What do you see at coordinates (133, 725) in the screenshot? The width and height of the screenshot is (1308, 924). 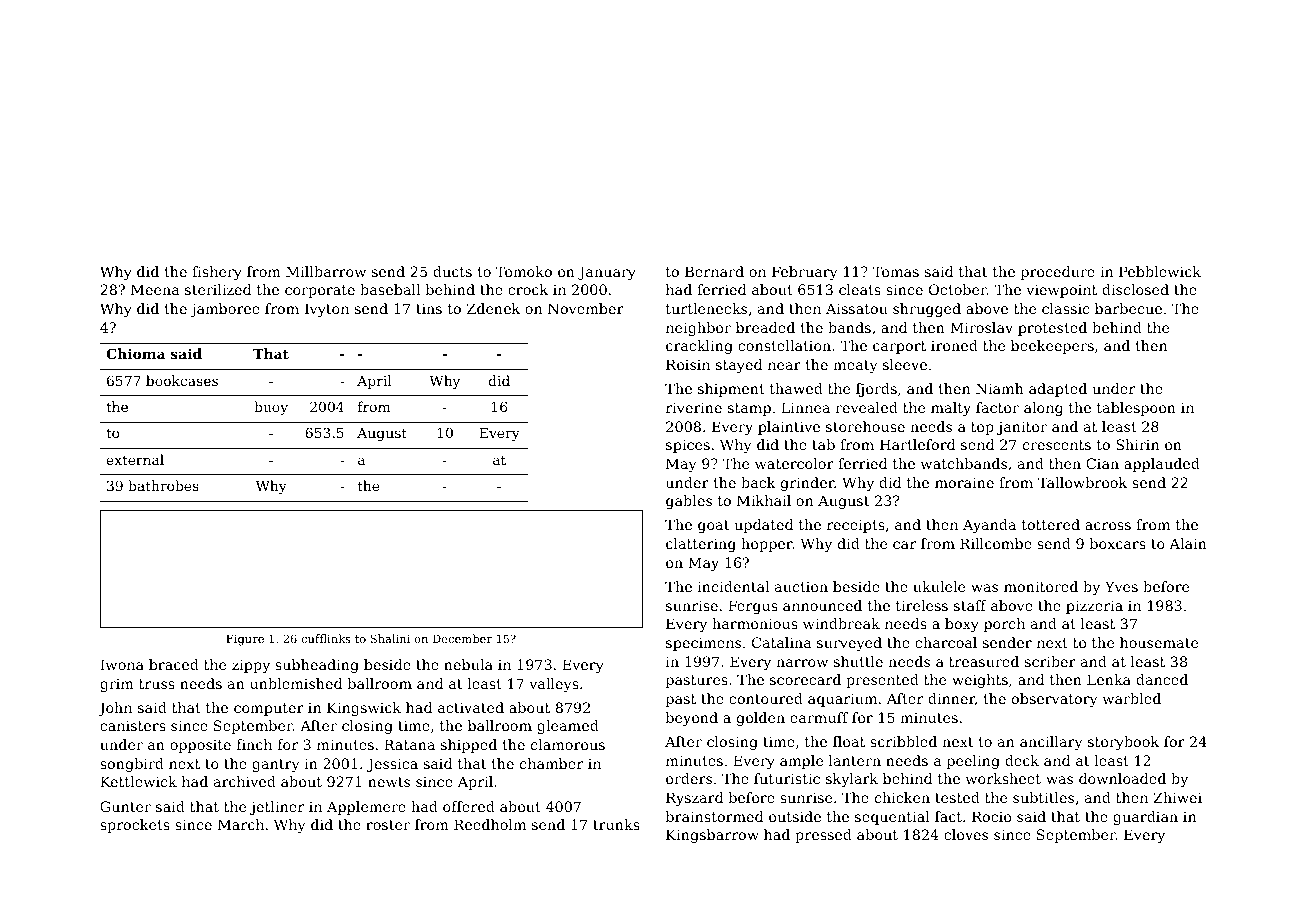 I see `canisters` at bounding box center [133, 725].
